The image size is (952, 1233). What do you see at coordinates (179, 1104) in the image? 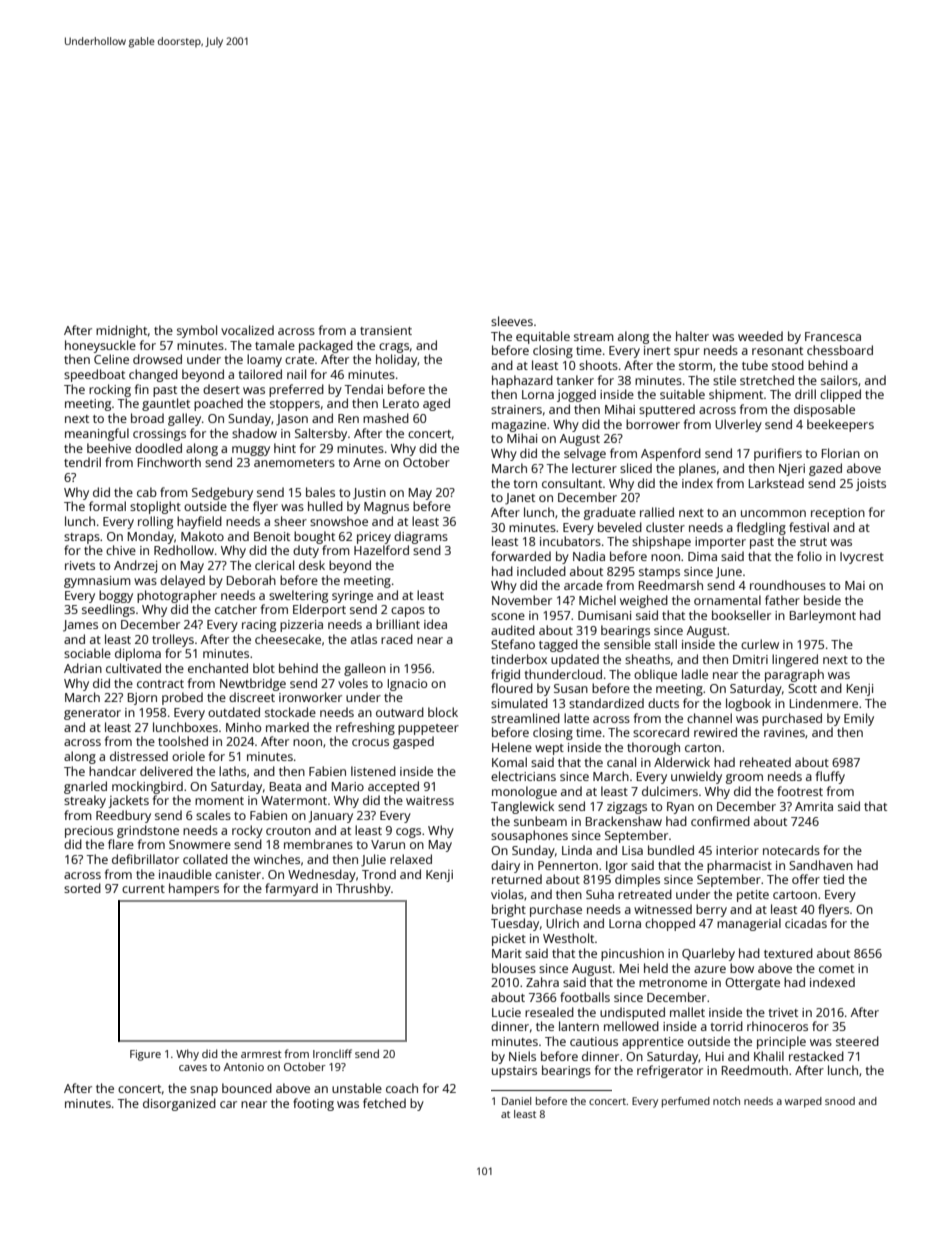
I see `disorganized` at bounding box center [179, 1104].
